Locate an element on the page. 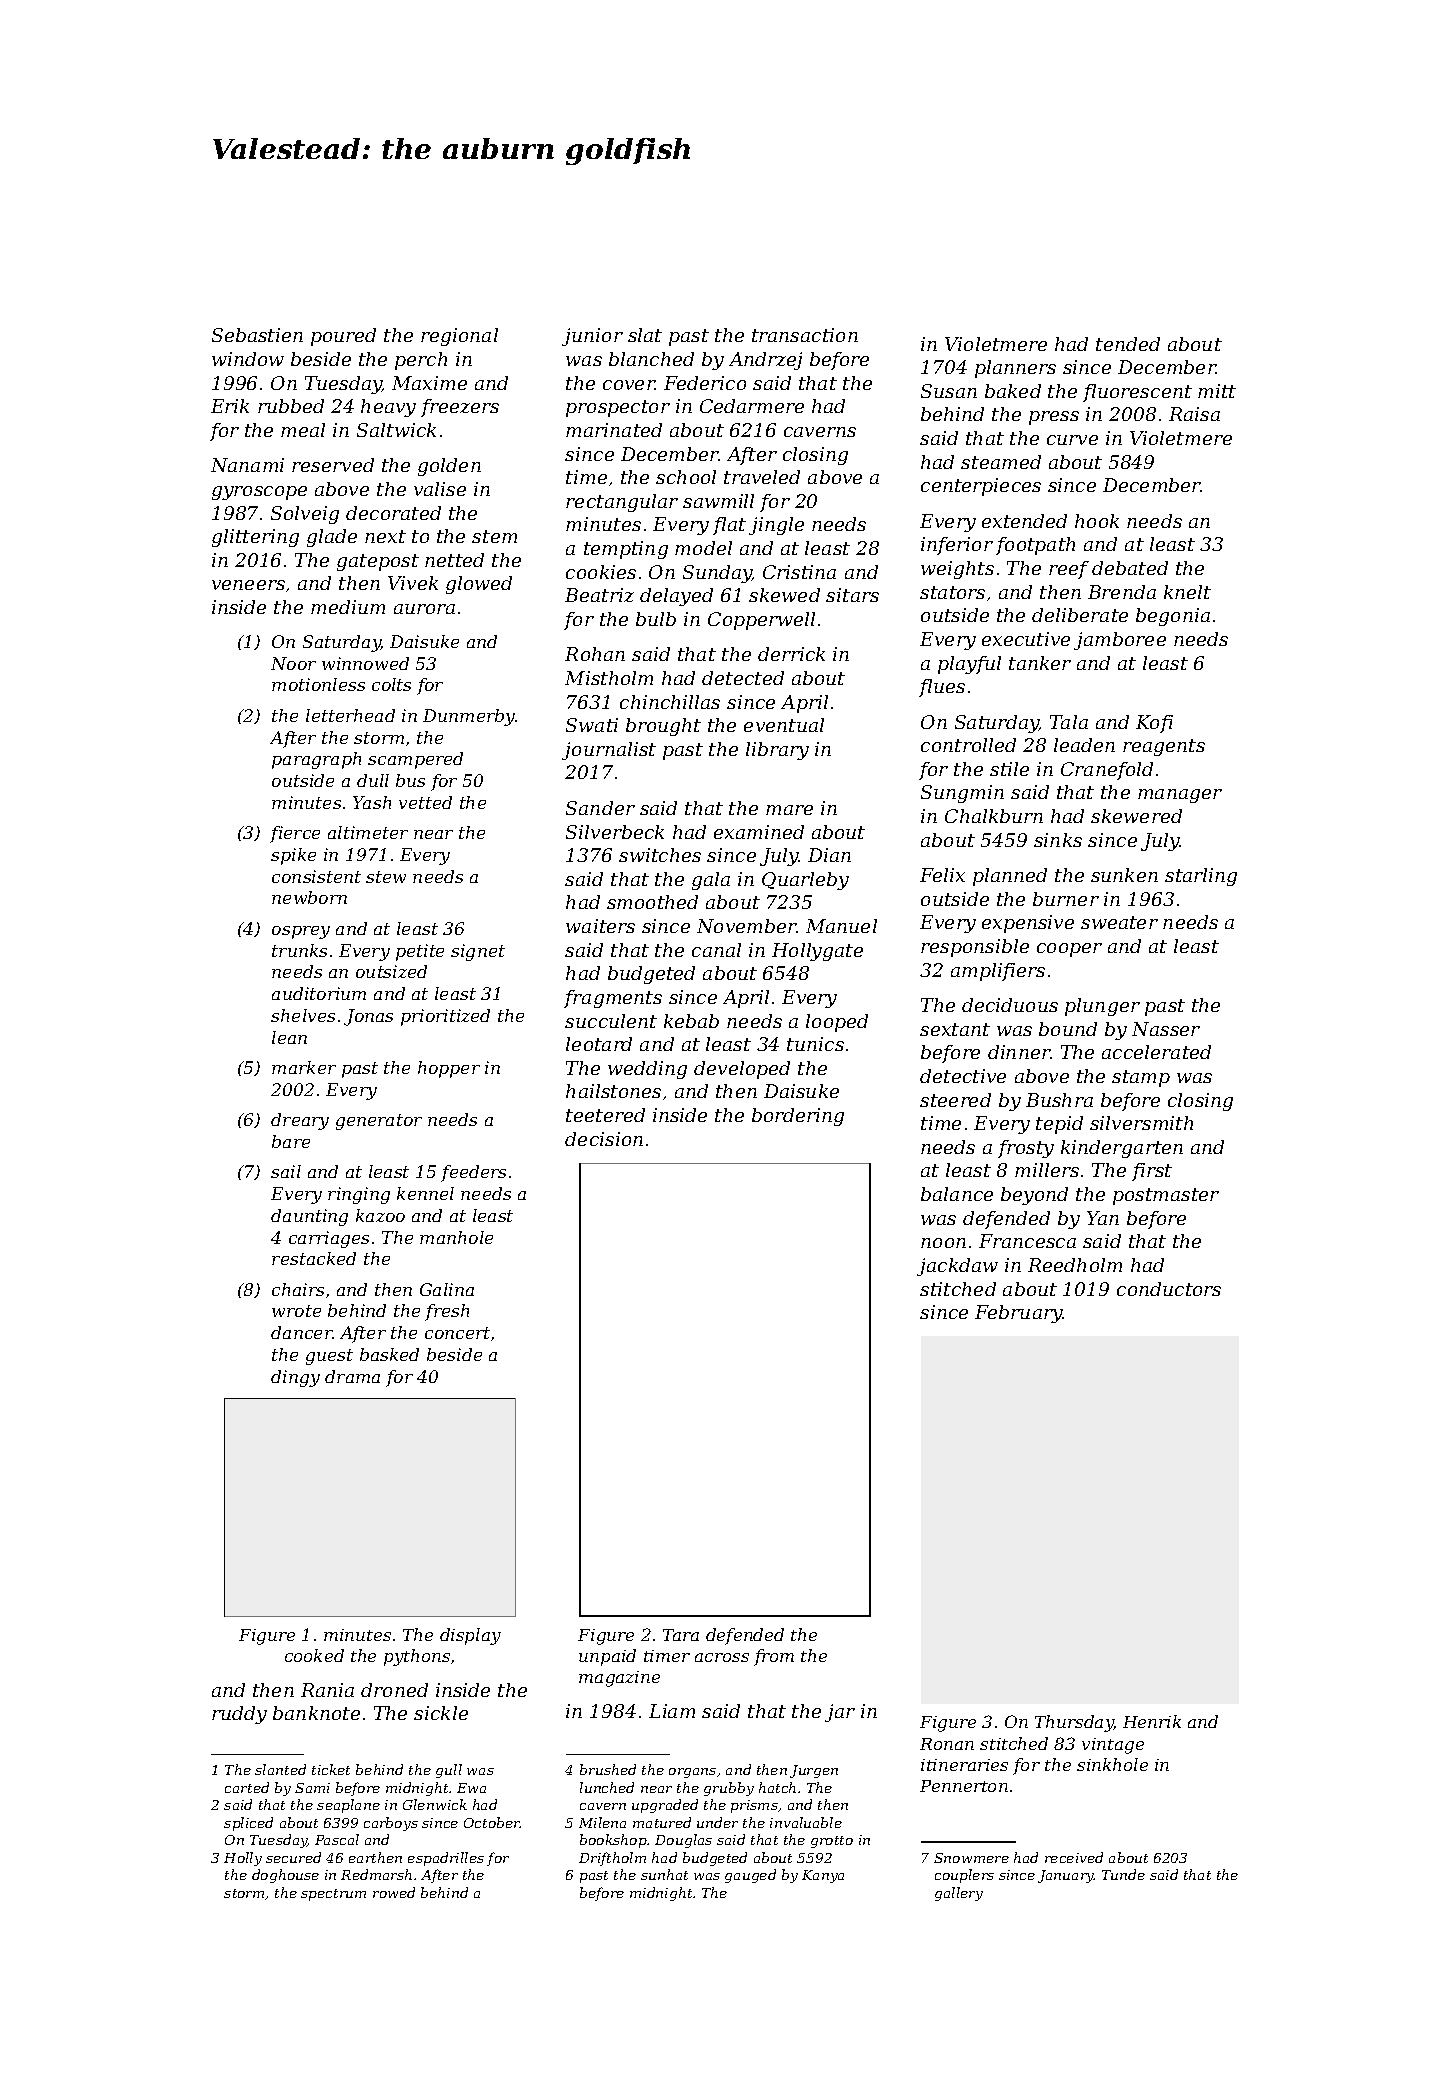 Image resolution: width=1450 pixels, height=2100 pixels. concert is located at coordinates (457, 1333).
